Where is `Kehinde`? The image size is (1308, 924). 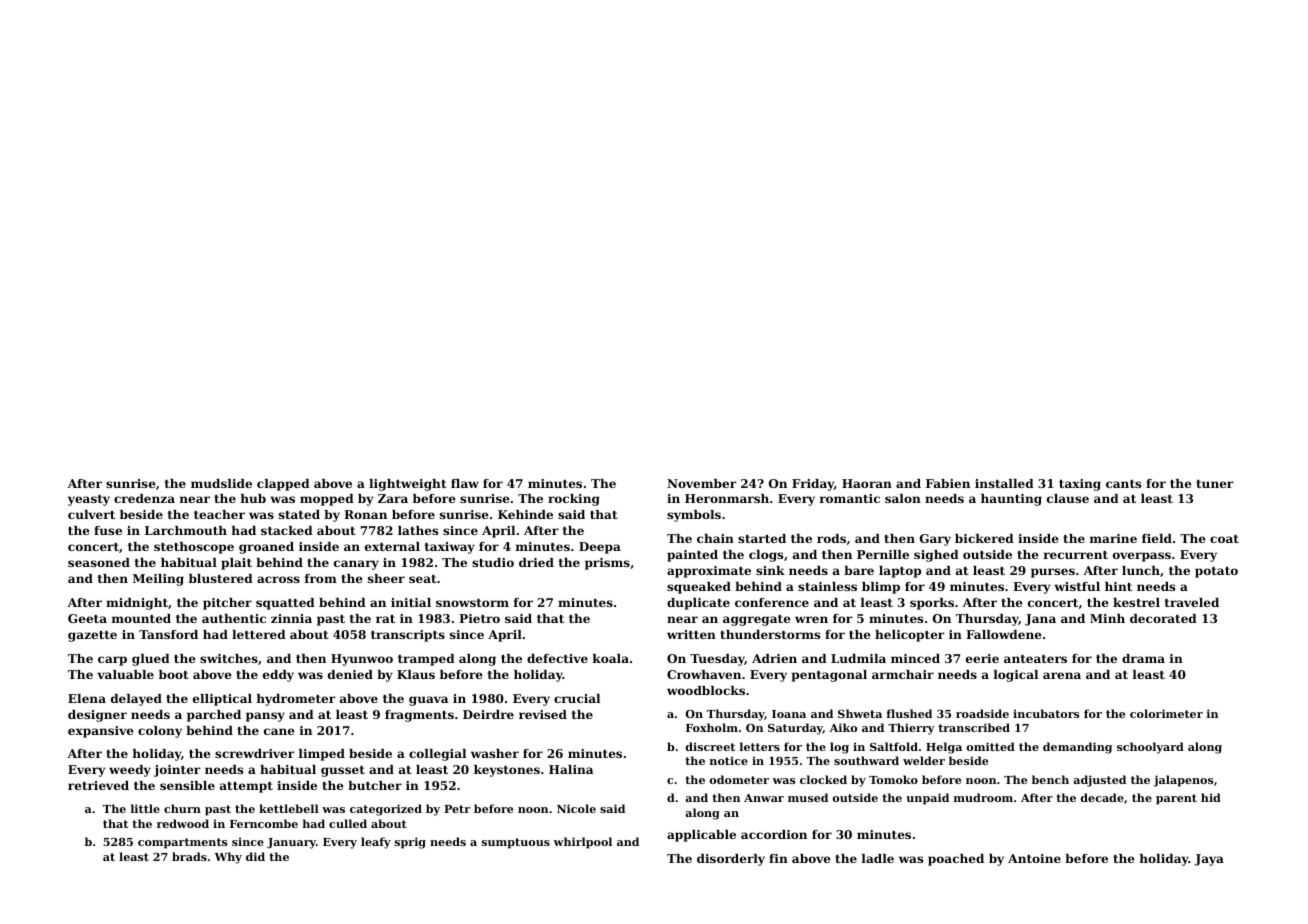
Kehinde is located at coordinates (525, 514).
